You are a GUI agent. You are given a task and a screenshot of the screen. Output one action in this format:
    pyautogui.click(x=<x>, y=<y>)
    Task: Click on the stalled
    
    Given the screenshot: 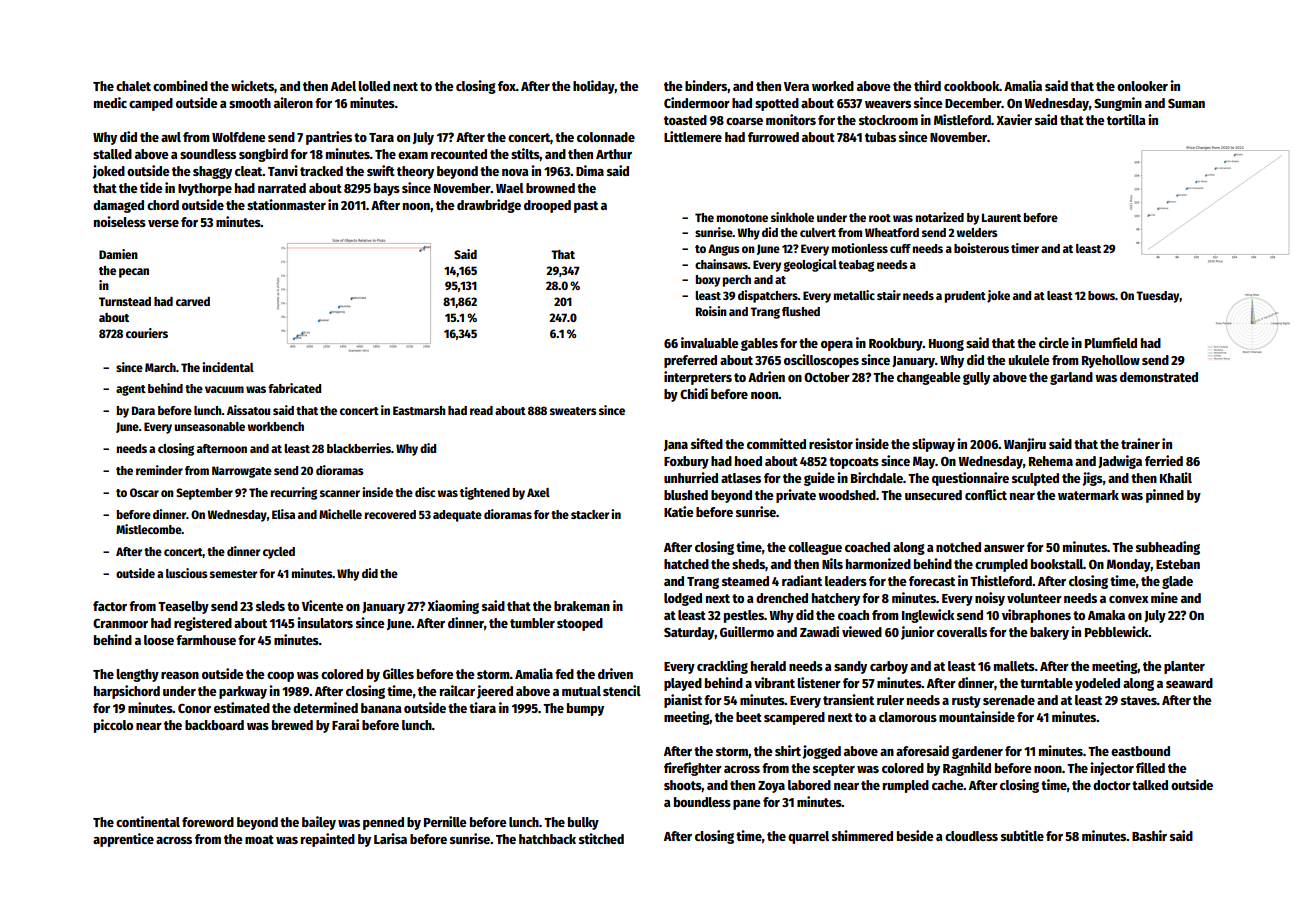 What is the action you would take?
    pyautogui.click(x=112, y=154)
